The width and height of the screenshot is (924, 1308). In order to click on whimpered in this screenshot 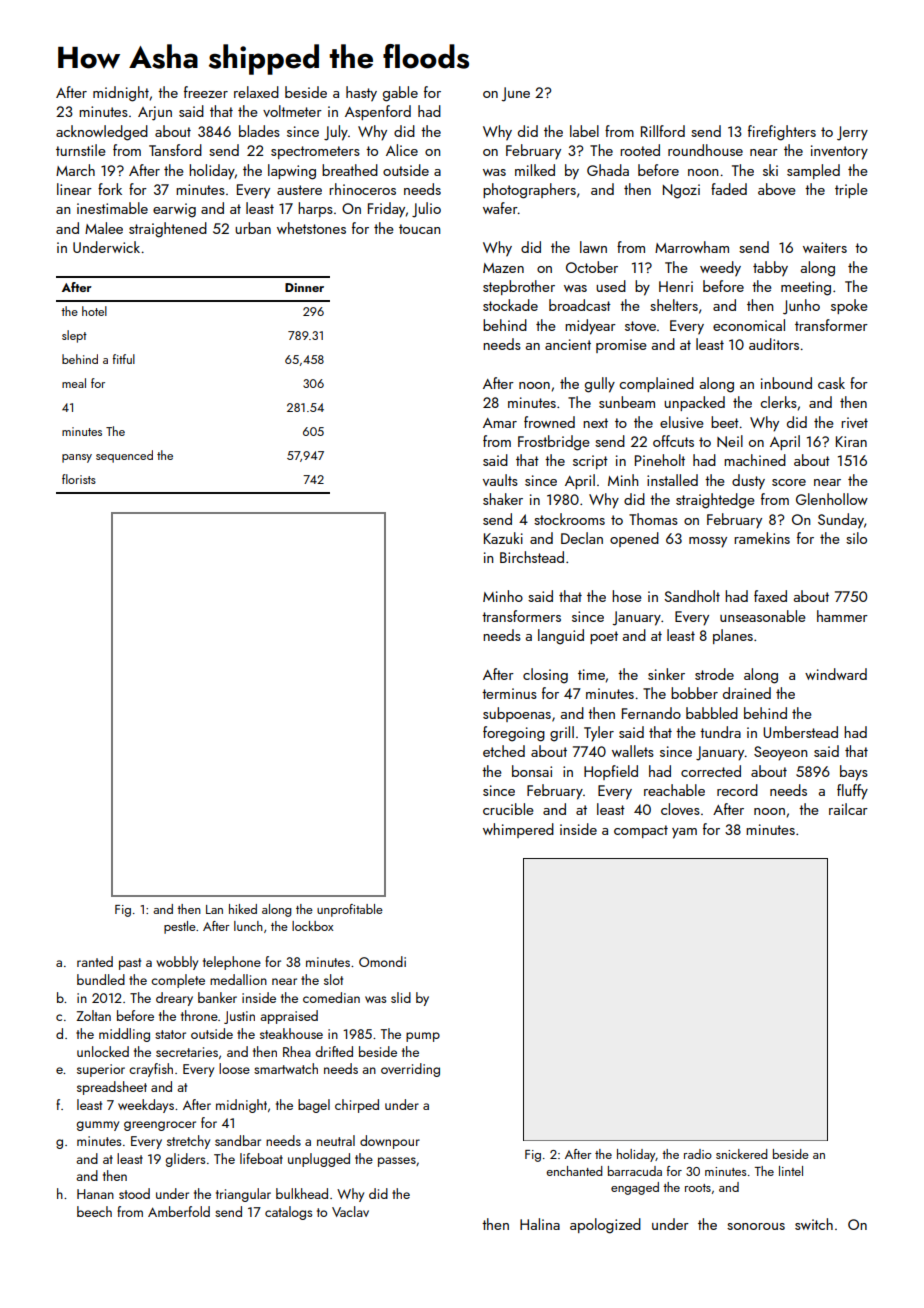, I will do `click(518, 830)`.
